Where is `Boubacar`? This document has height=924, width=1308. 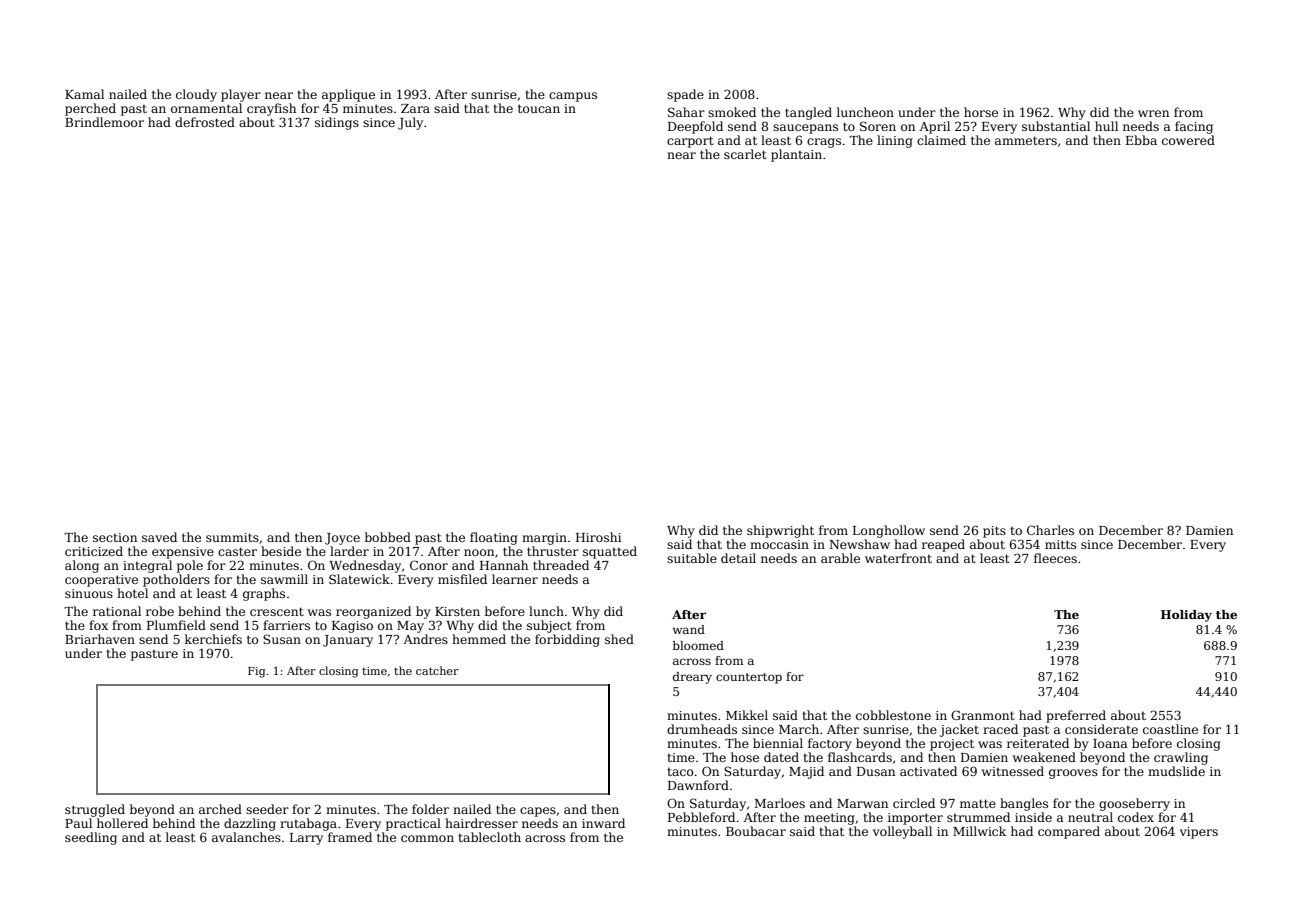
Boubacar is located at coordinates (756, 831).
